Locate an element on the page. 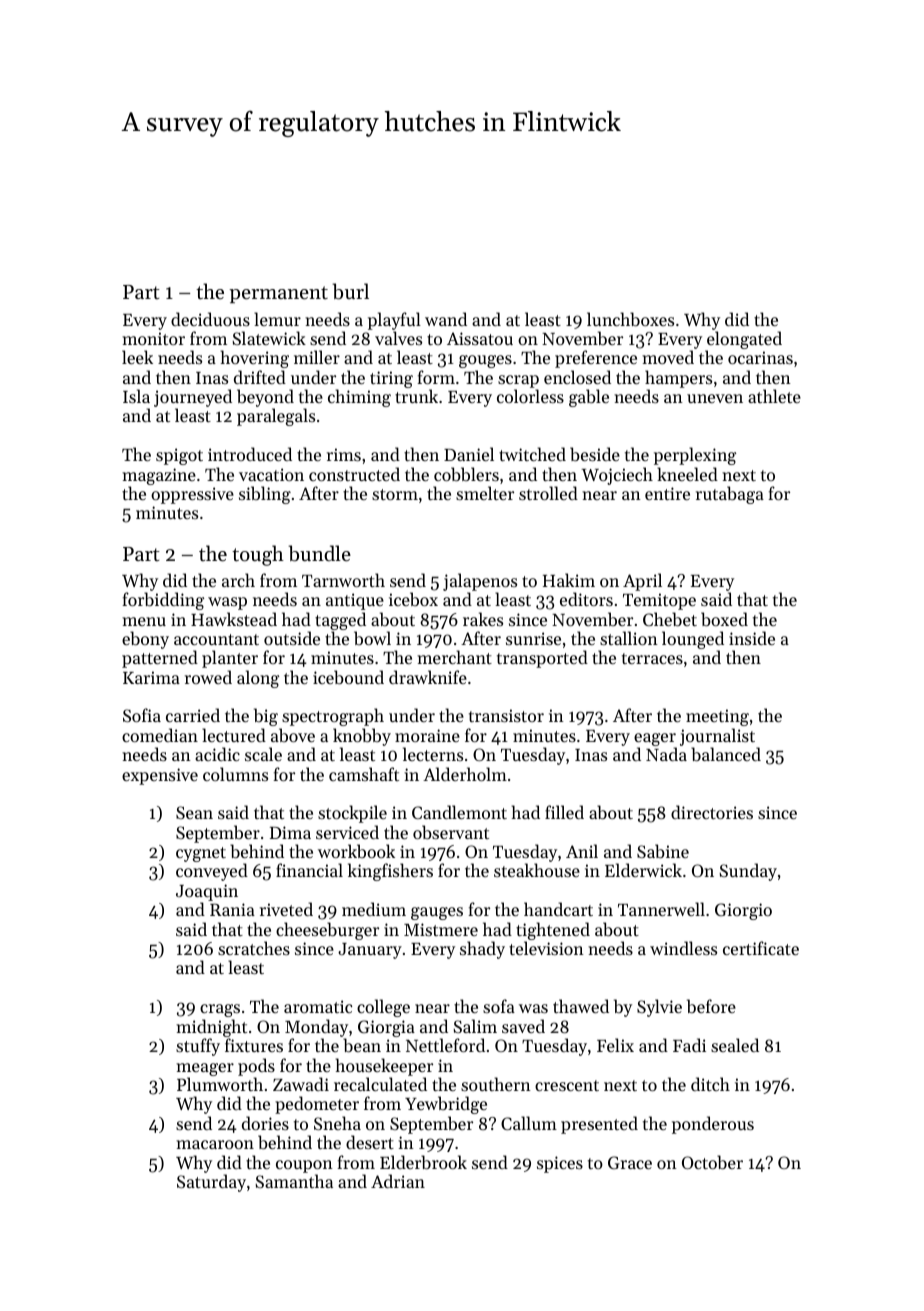 The image size is (924, 1311). deciduous is located at coordinates (210, 319).
